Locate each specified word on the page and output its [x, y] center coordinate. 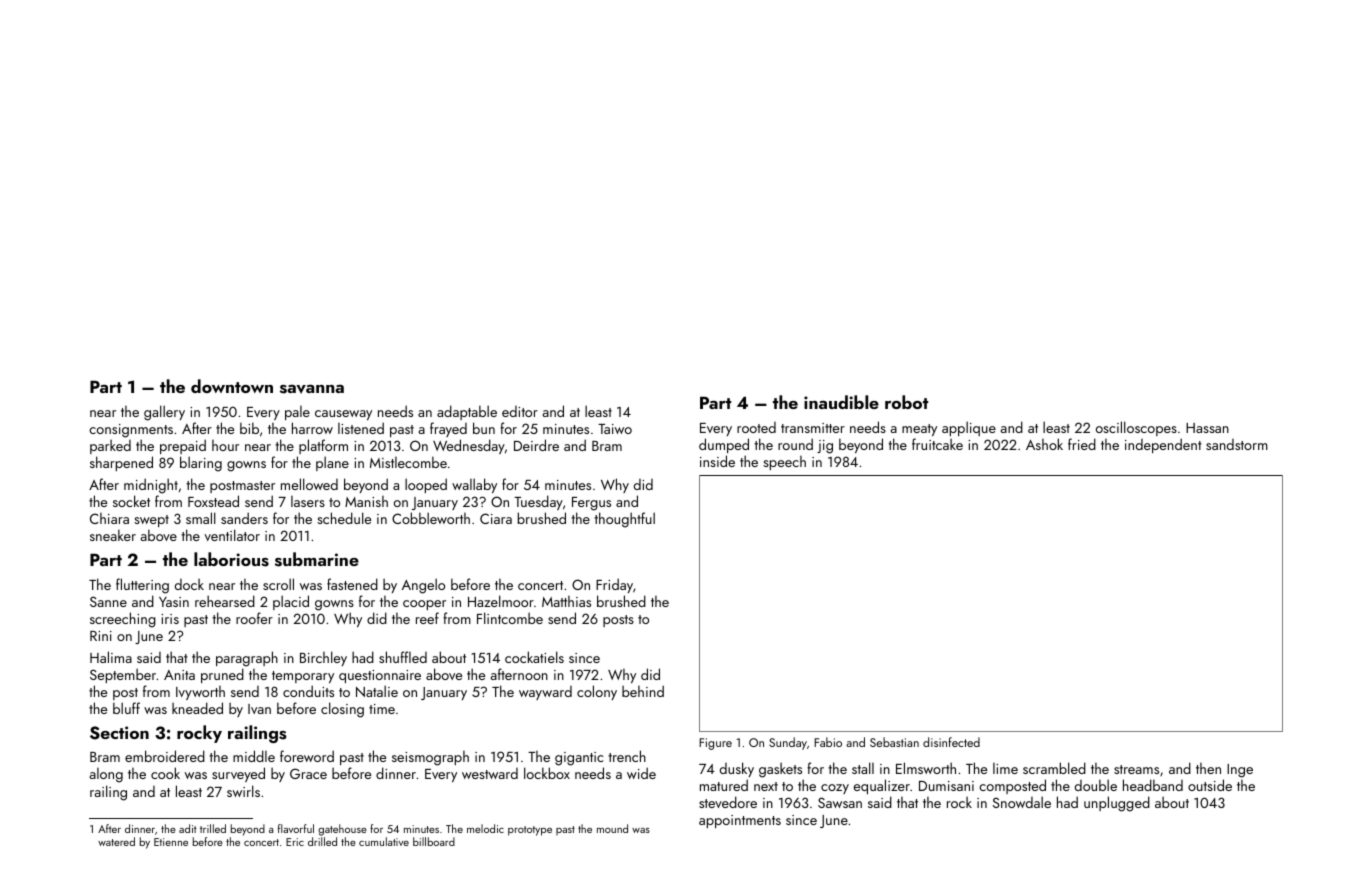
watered [116, 841]
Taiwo [615, 429]
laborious [231, 559]
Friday [614, 585]
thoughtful [624, 520]
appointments [740, 821]
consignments [131, 431]
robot [906, 402]
